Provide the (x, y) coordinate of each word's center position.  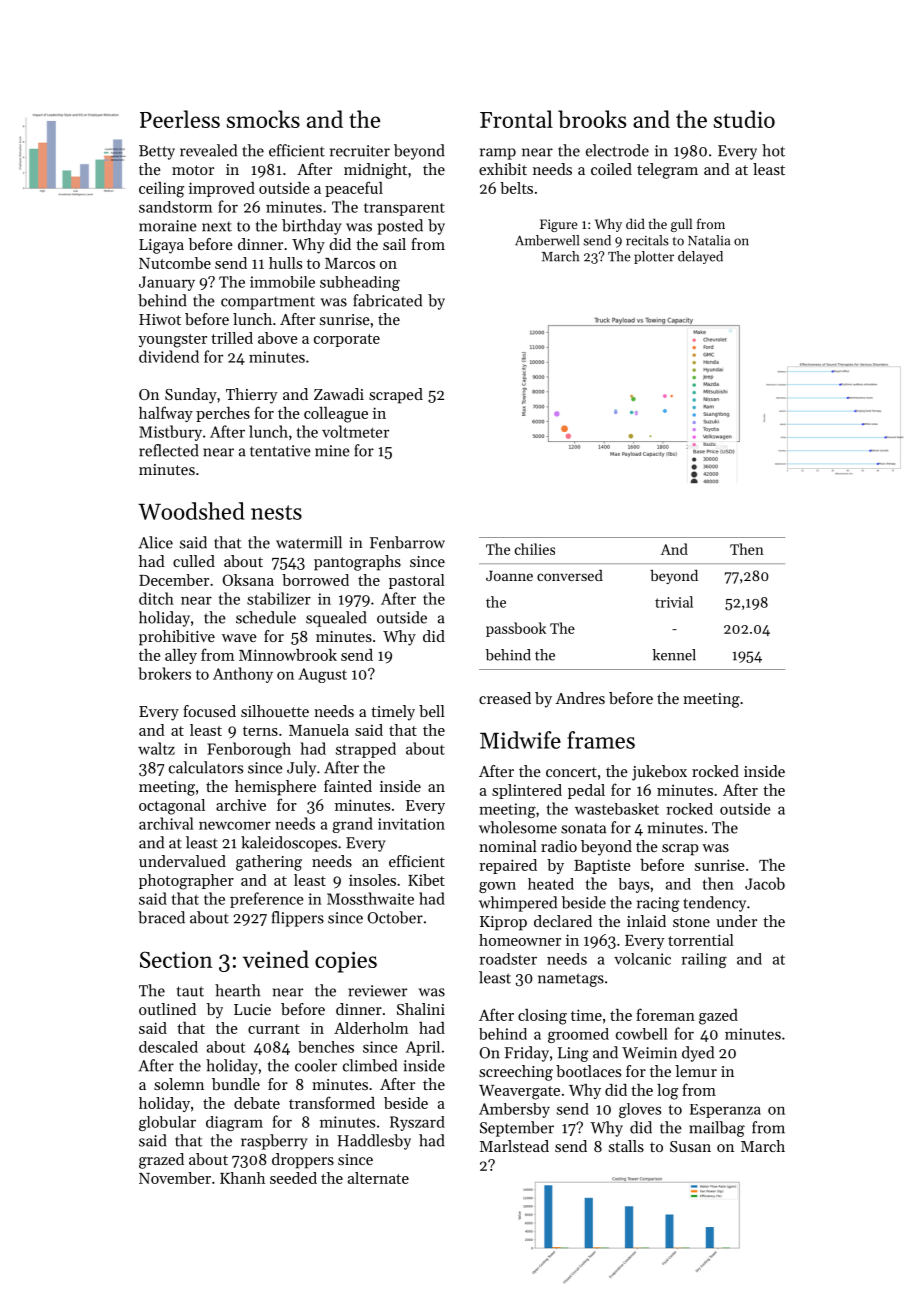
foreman (665, 1014)
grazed (161, 1161)
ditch (156, 598)
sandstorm (175, 207)
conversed (570, 575)
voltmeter (355, 431)
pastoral (417, 581)
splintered (527, 791)
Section (176, 959)
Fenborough (249, 750)
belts (516, 188)
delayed (700, 257)
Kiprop (503, 923)
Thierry (252, 396)
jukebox (659, 773)
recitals (647, 240)
